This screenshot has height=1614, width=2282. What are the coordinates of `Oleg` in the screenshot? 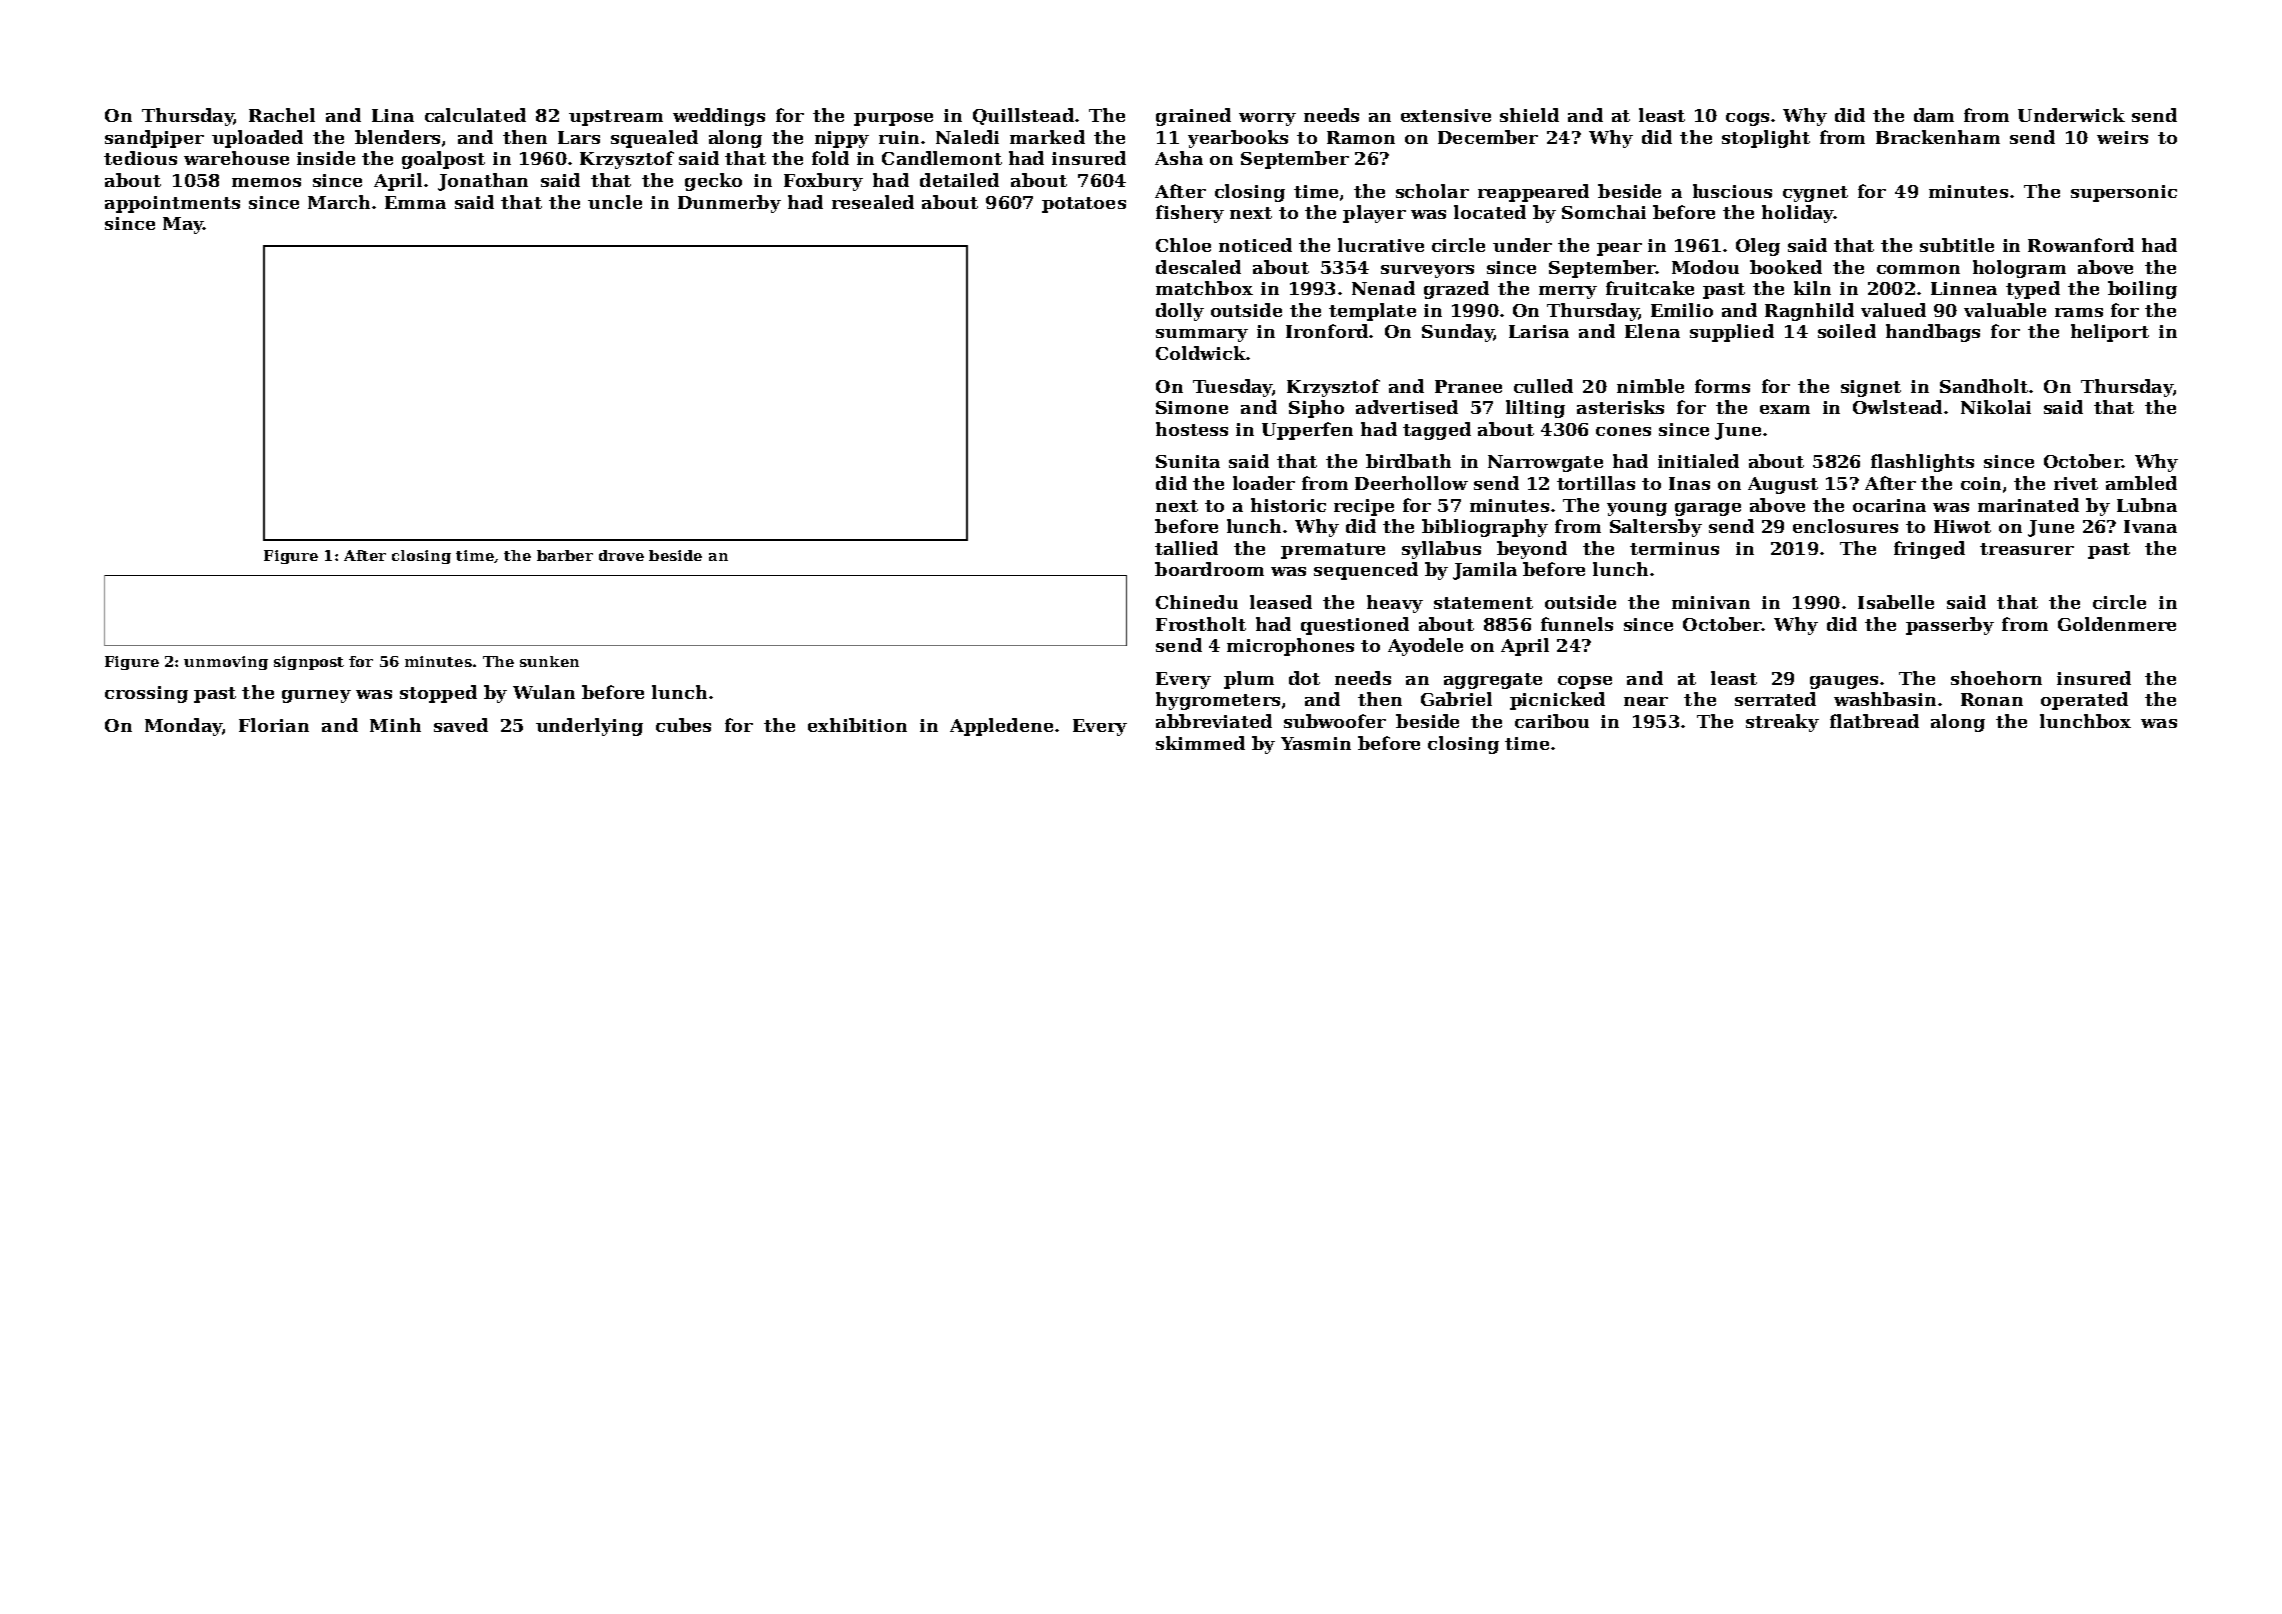 It's located at (1758, 247).
